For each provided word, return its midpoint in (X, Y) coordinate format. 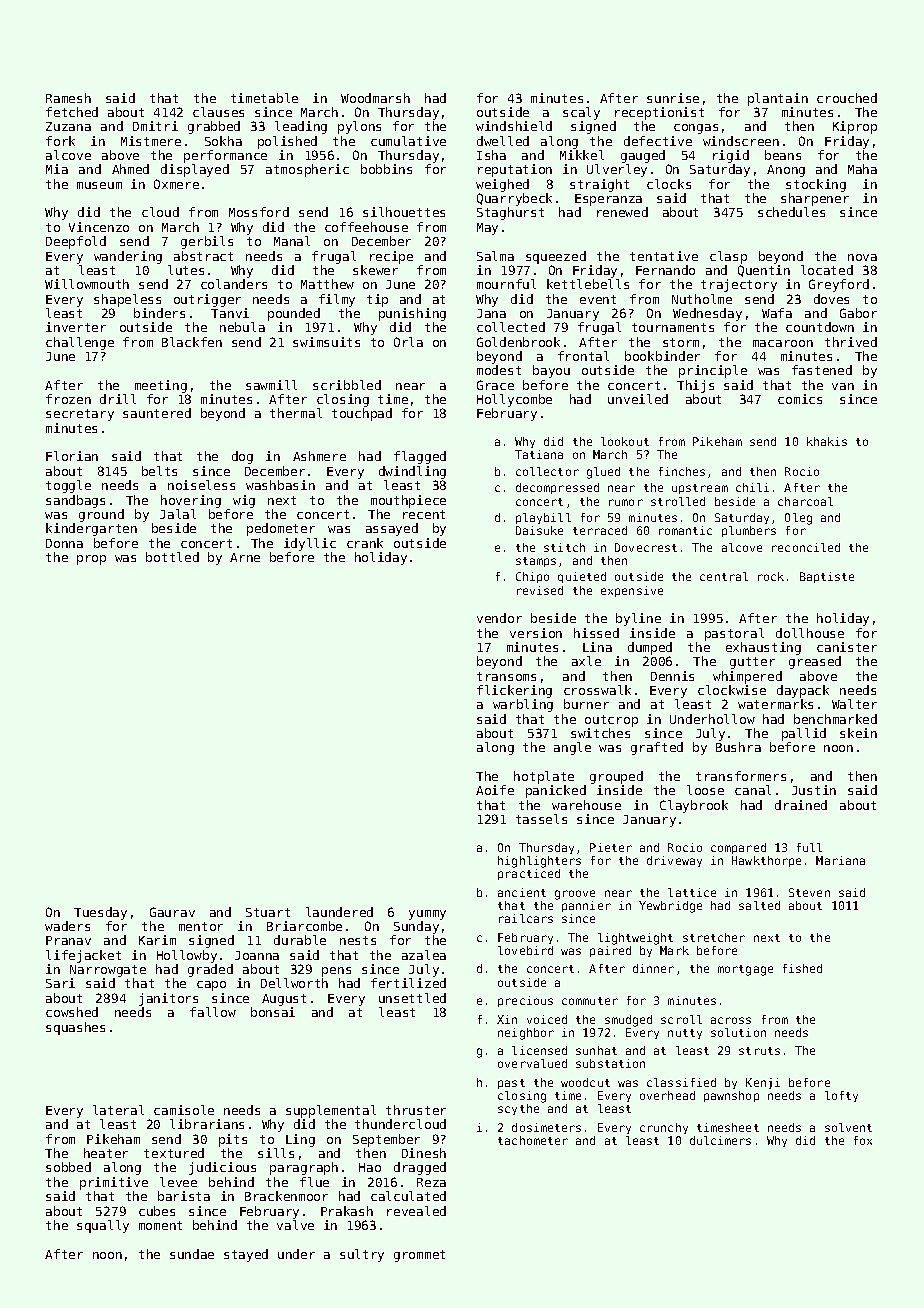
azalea (424, 955)
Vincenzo (99, 227)
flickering (514, 691)
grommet (419, 1256)
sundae (192, 1254)
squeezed (556, 257)
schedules (791, 212)
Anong (786, 171)
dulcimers (720, 1140)
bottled (172, 557)
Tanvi (230, 313)
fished (802, 968)
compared (738, 848)
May (487, 229)
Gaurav (172, 912)
